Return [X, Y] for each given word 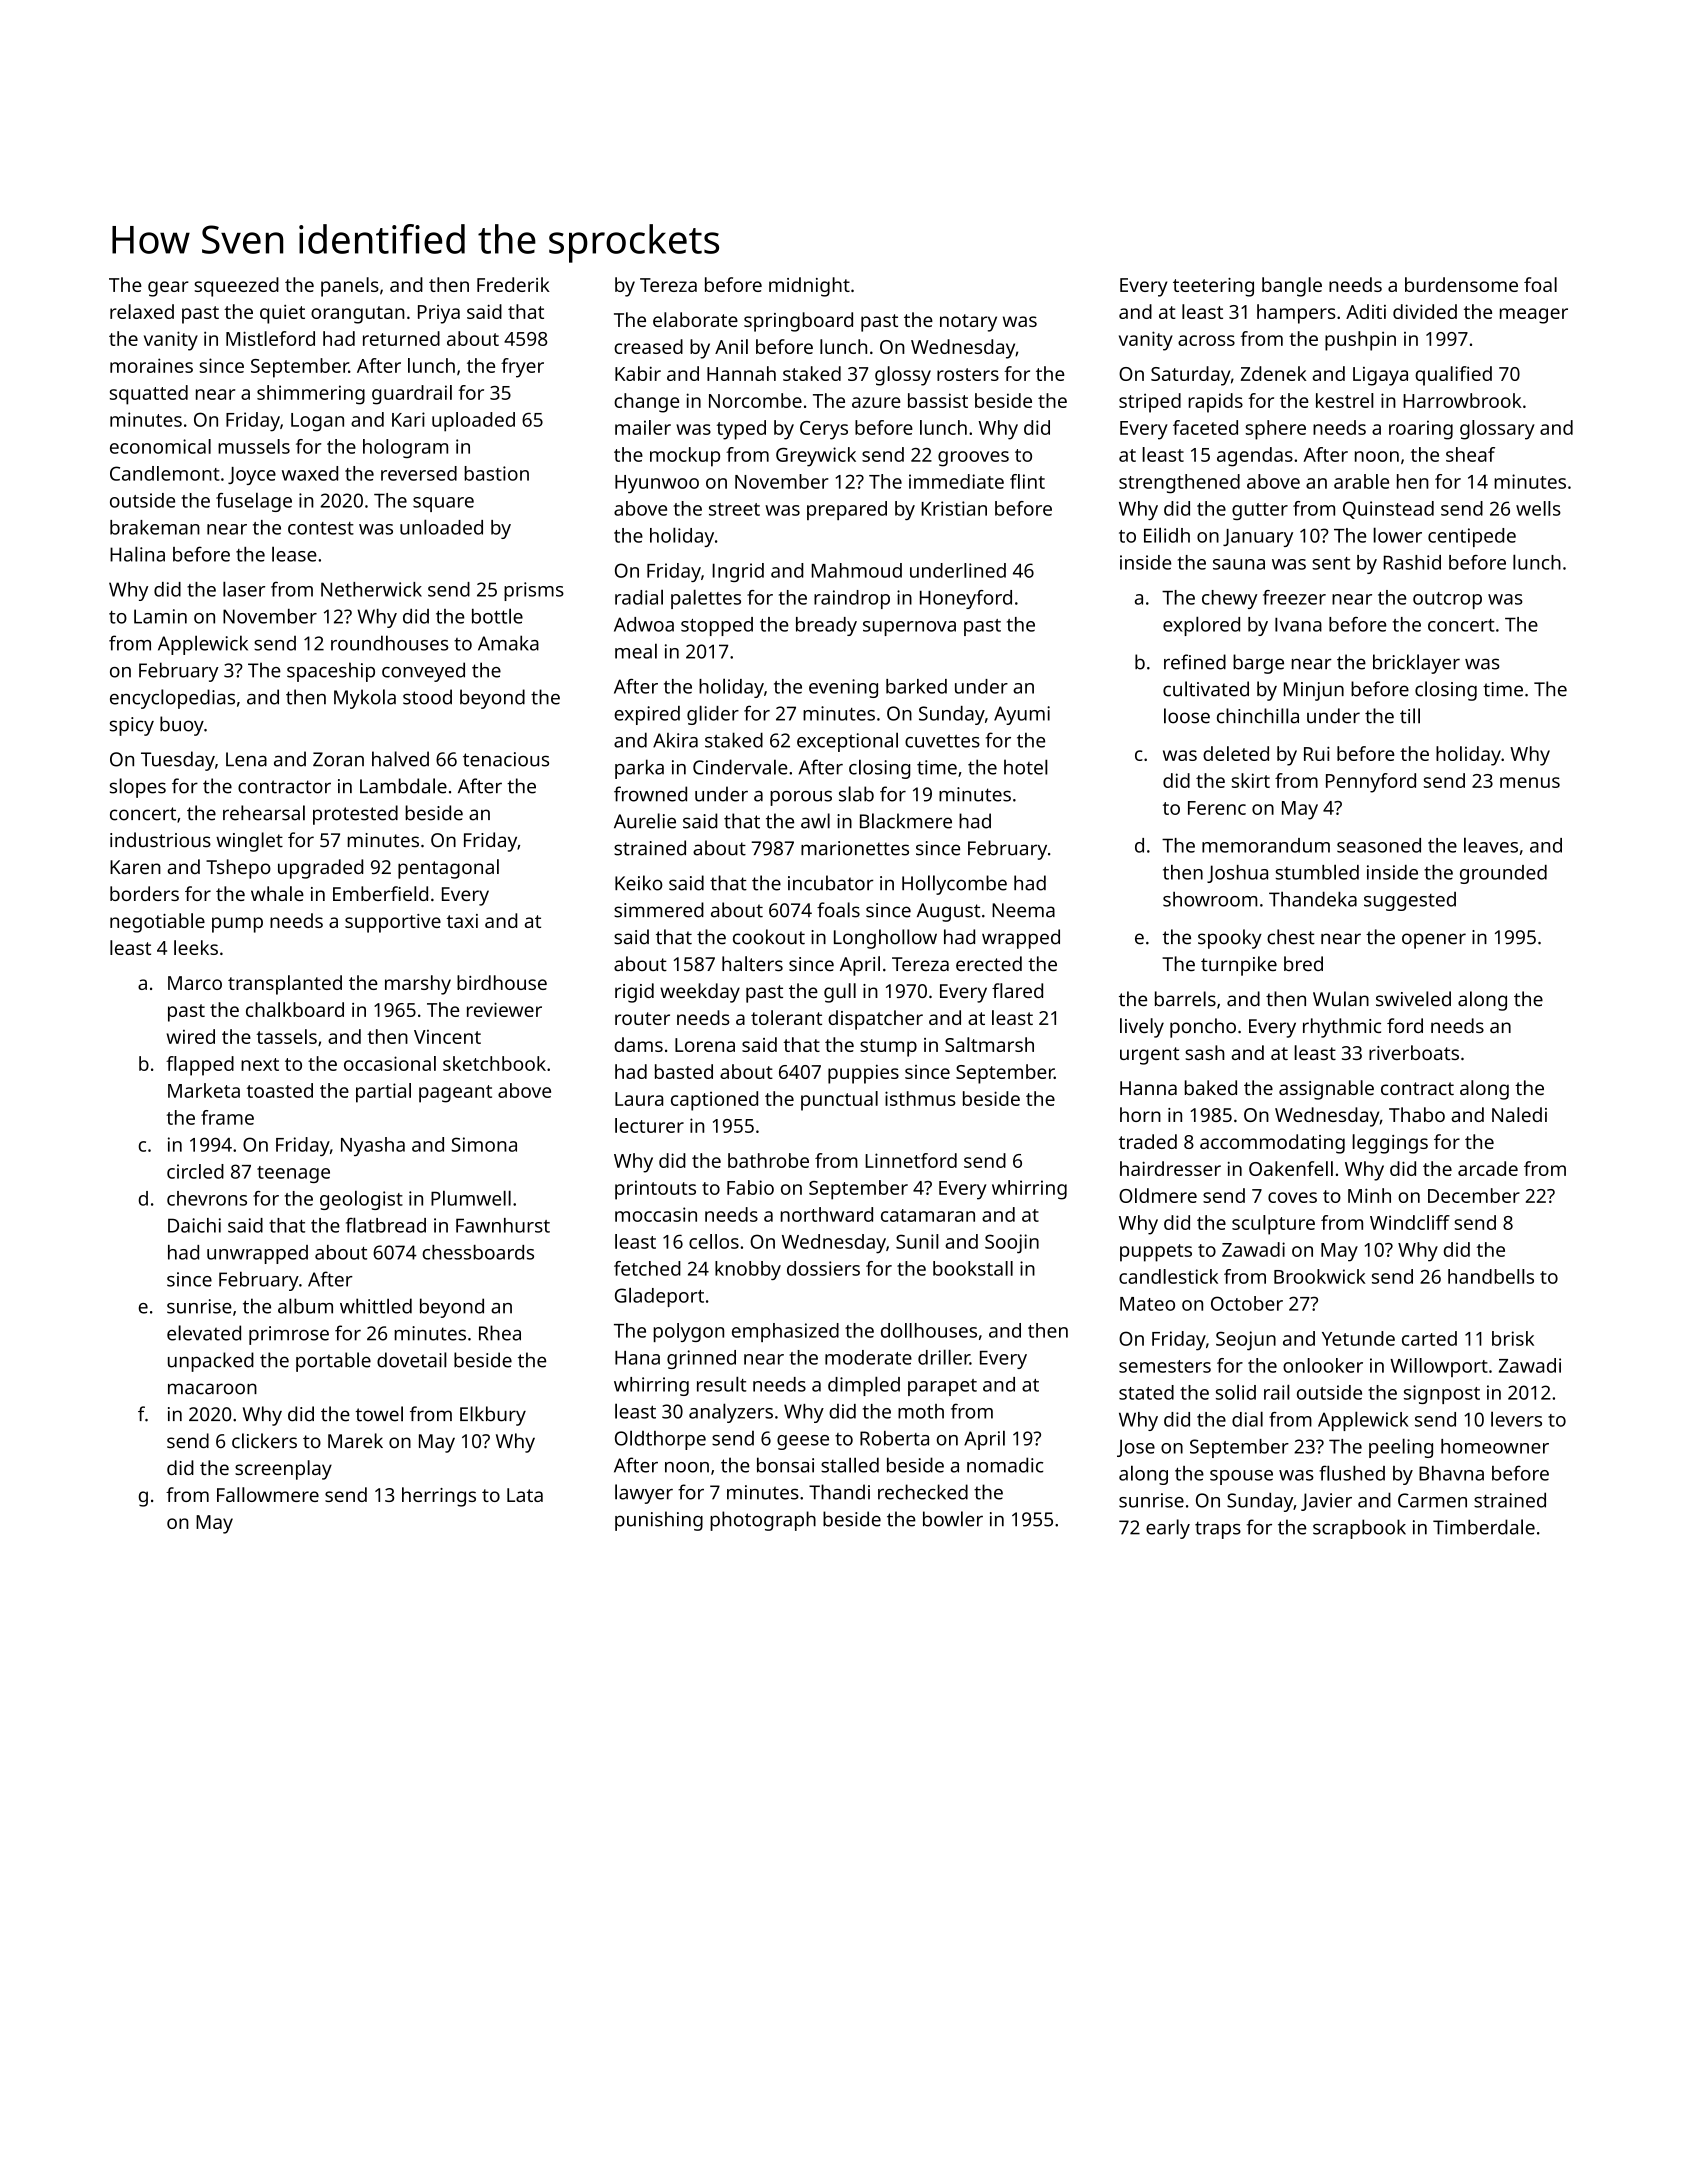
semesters [1165, 1366]
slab [856, 794]
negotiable [157, 923]
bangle [1292, 287]
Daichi [194, 1225]
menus [1530, 782]
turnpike [1239, 966]
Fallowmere [268, 1494]
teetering [1213, 287]
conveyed [423, 672]
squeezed [236, 287]
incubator [831, 883]
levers [1516, 1419]
